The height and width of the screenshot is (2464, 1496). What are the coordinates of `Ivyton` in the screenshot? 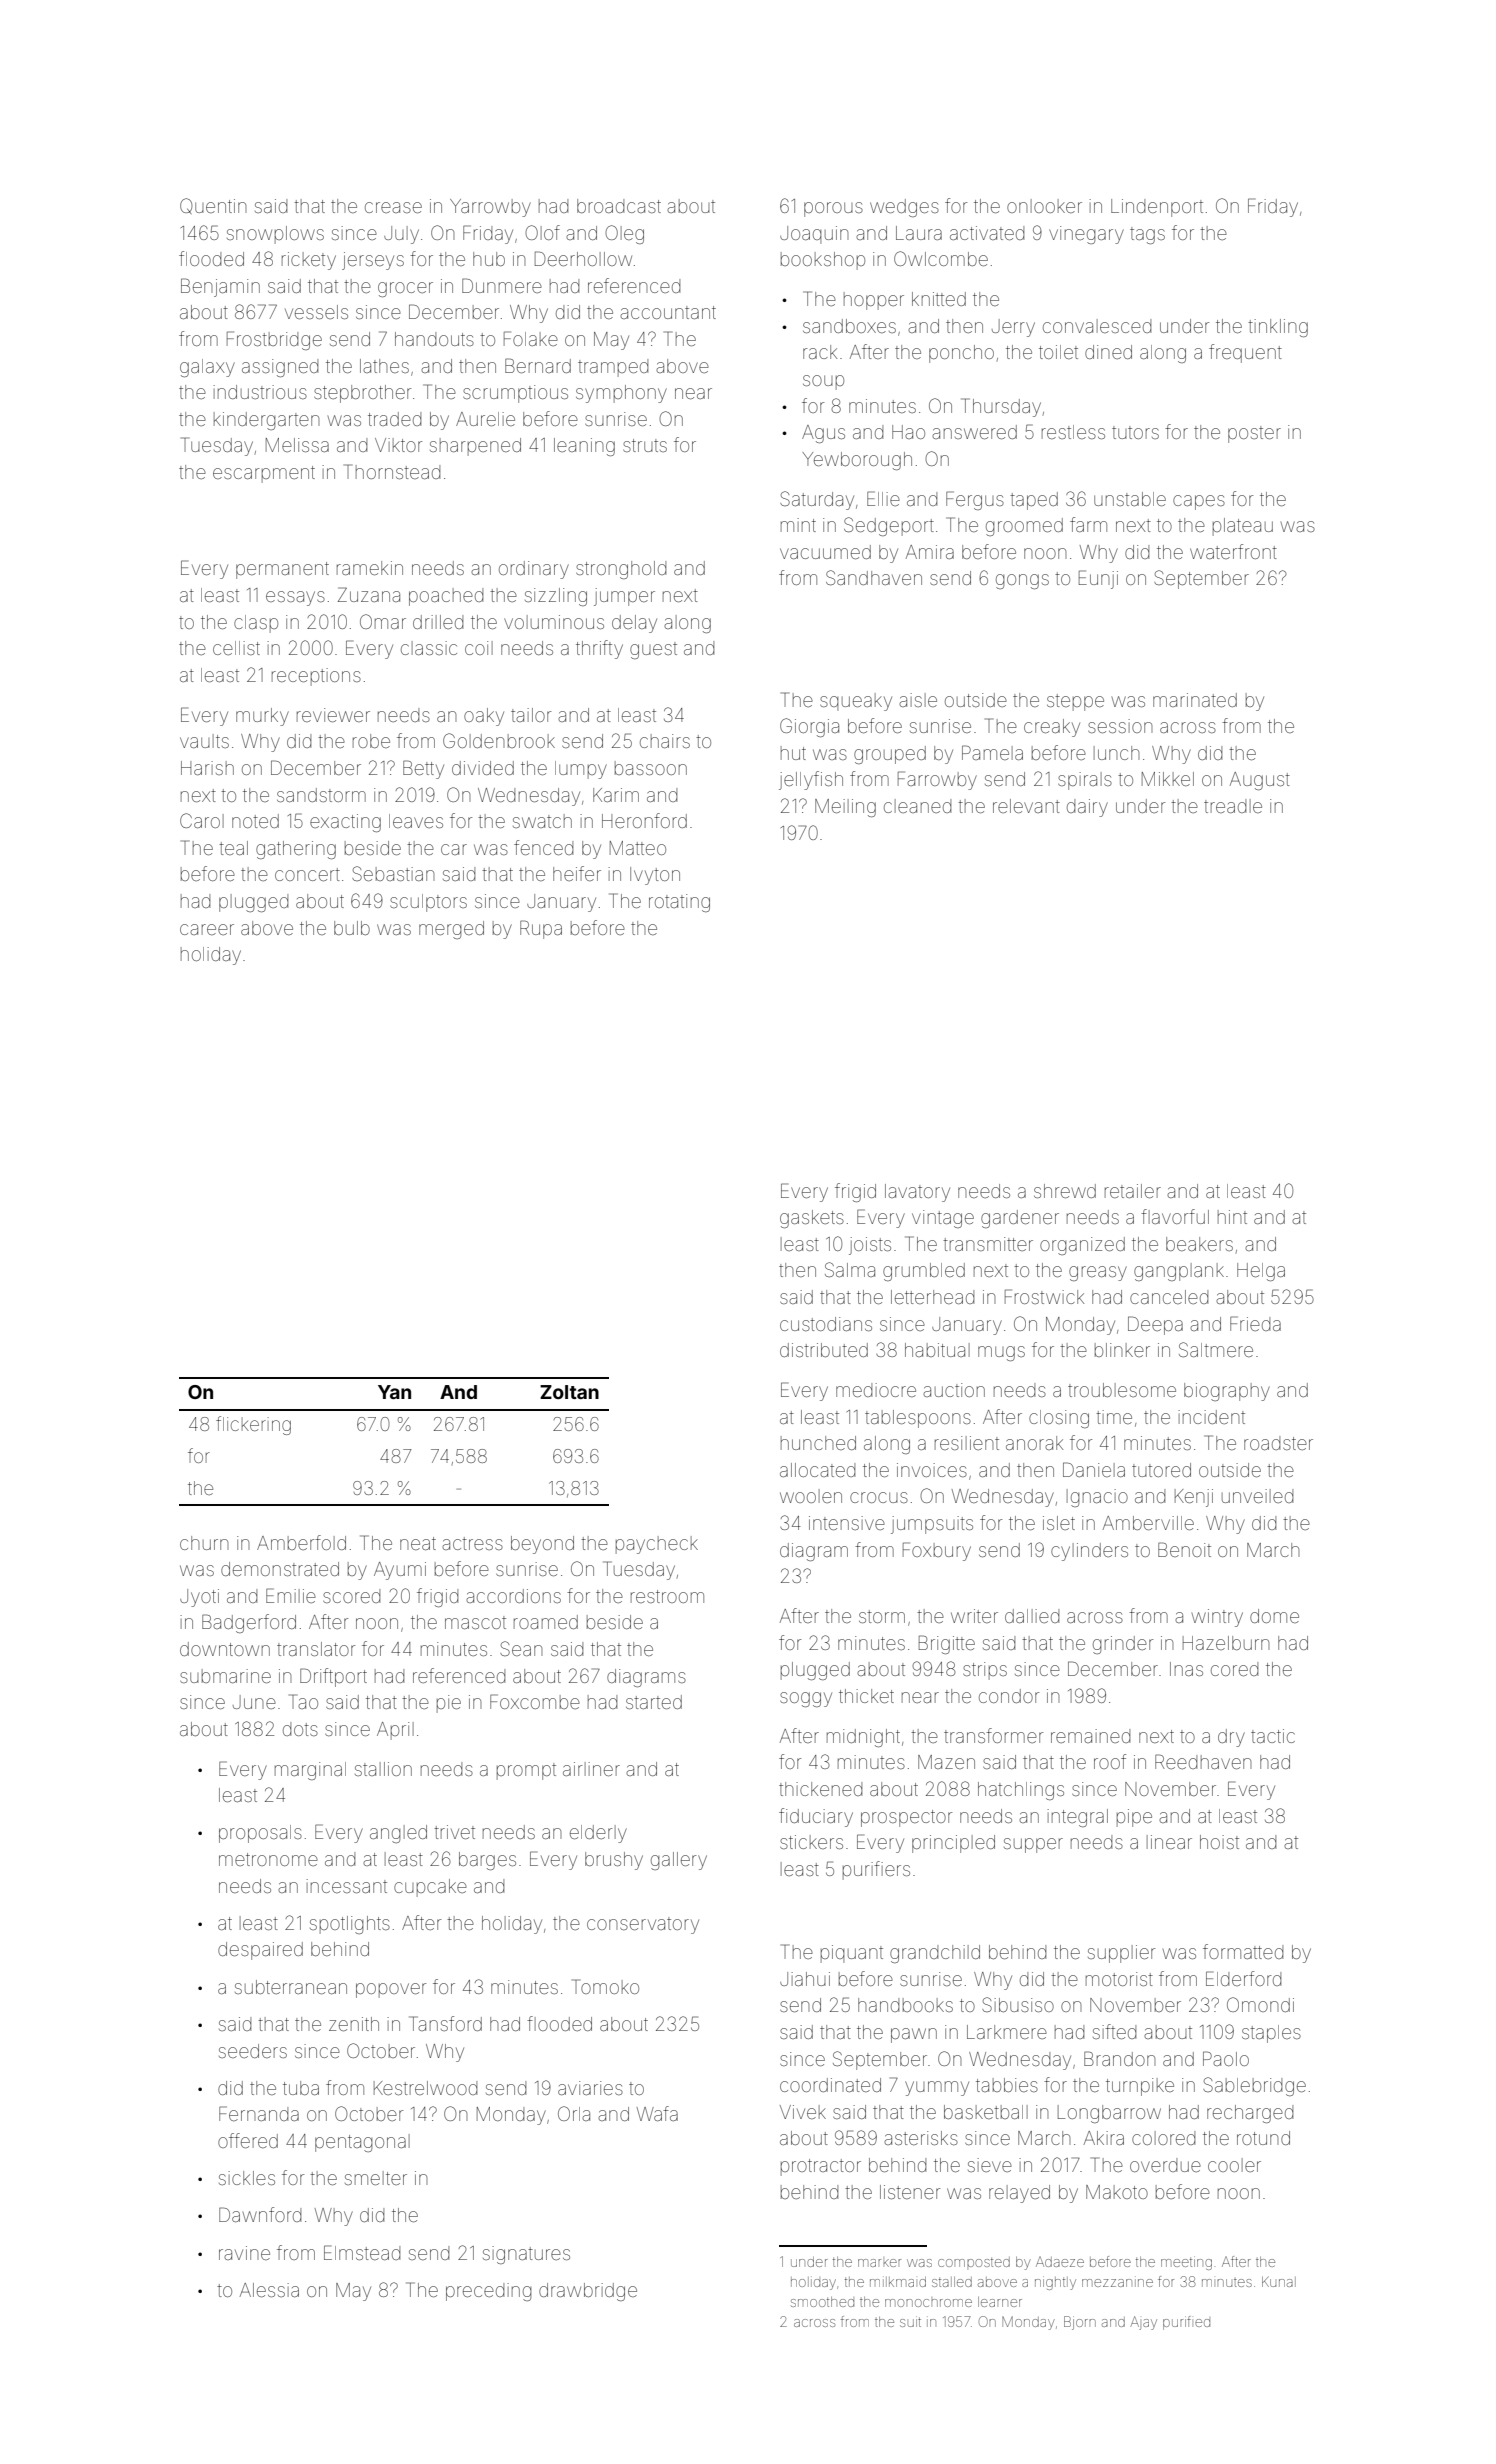 It's located at (655, 876).
